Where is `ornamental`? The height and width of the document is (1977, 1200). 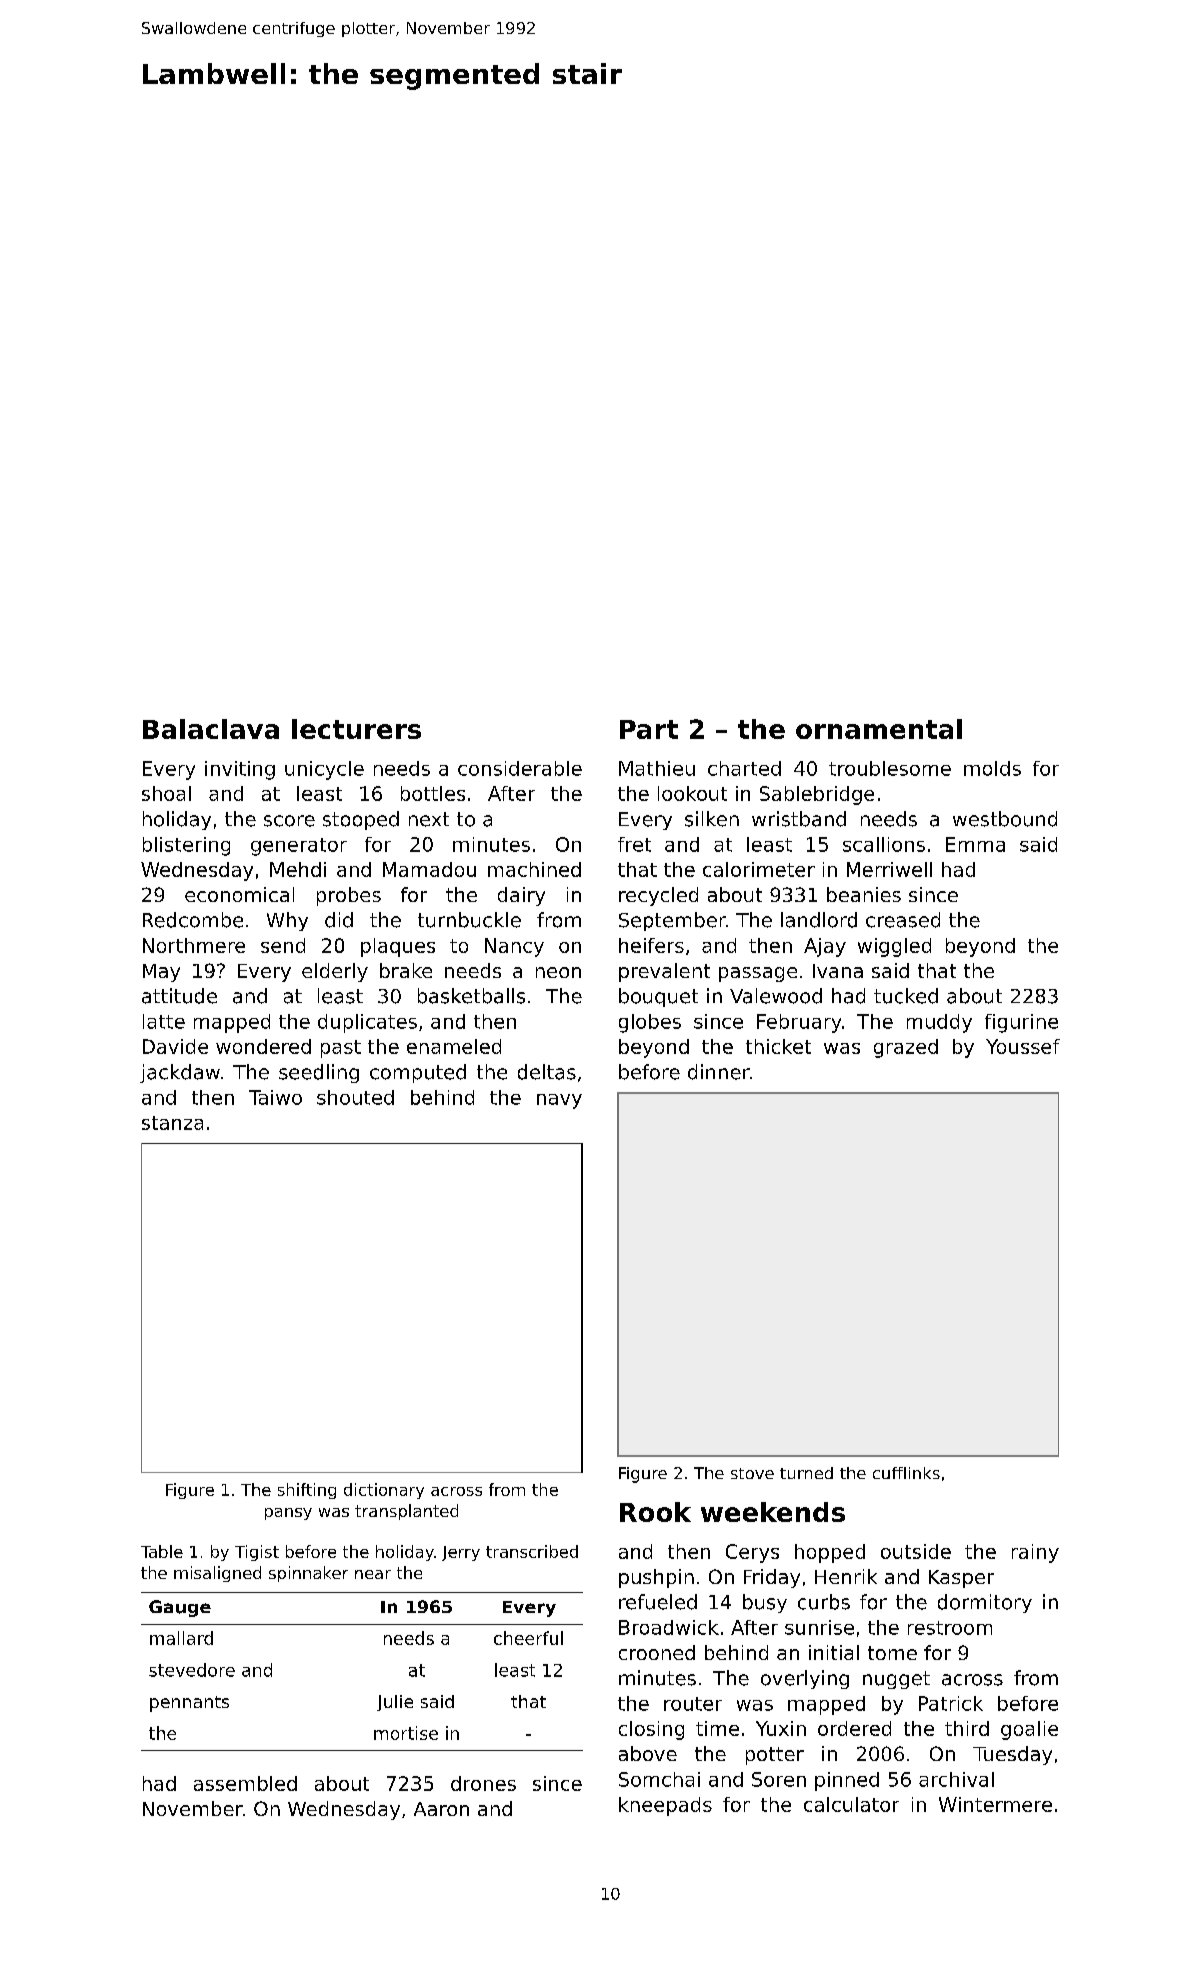 ornamental is located at coordinates (879, 729).
